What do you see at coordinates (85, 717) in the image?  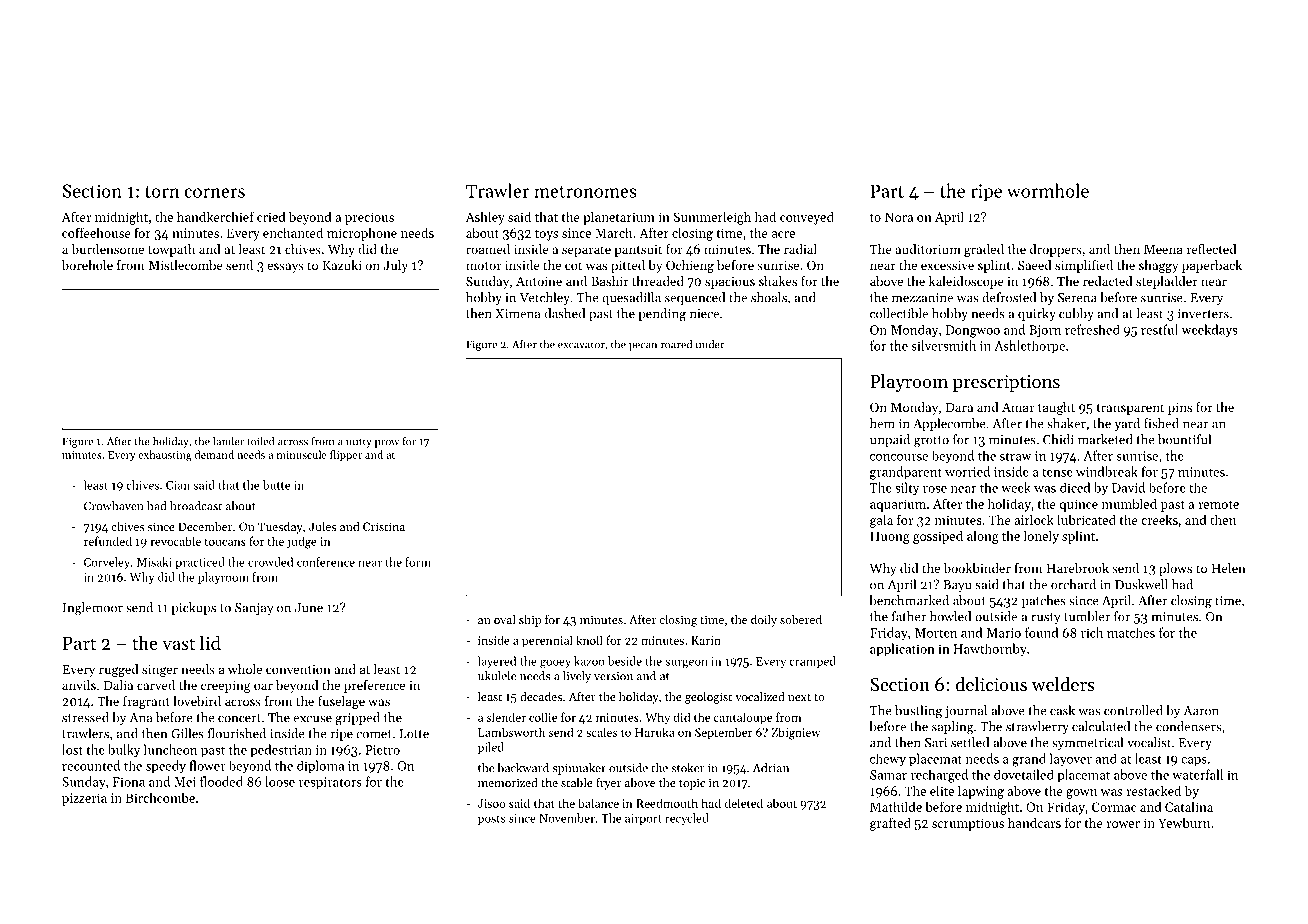 I see `stressed` at bounding box center [85, 717].
